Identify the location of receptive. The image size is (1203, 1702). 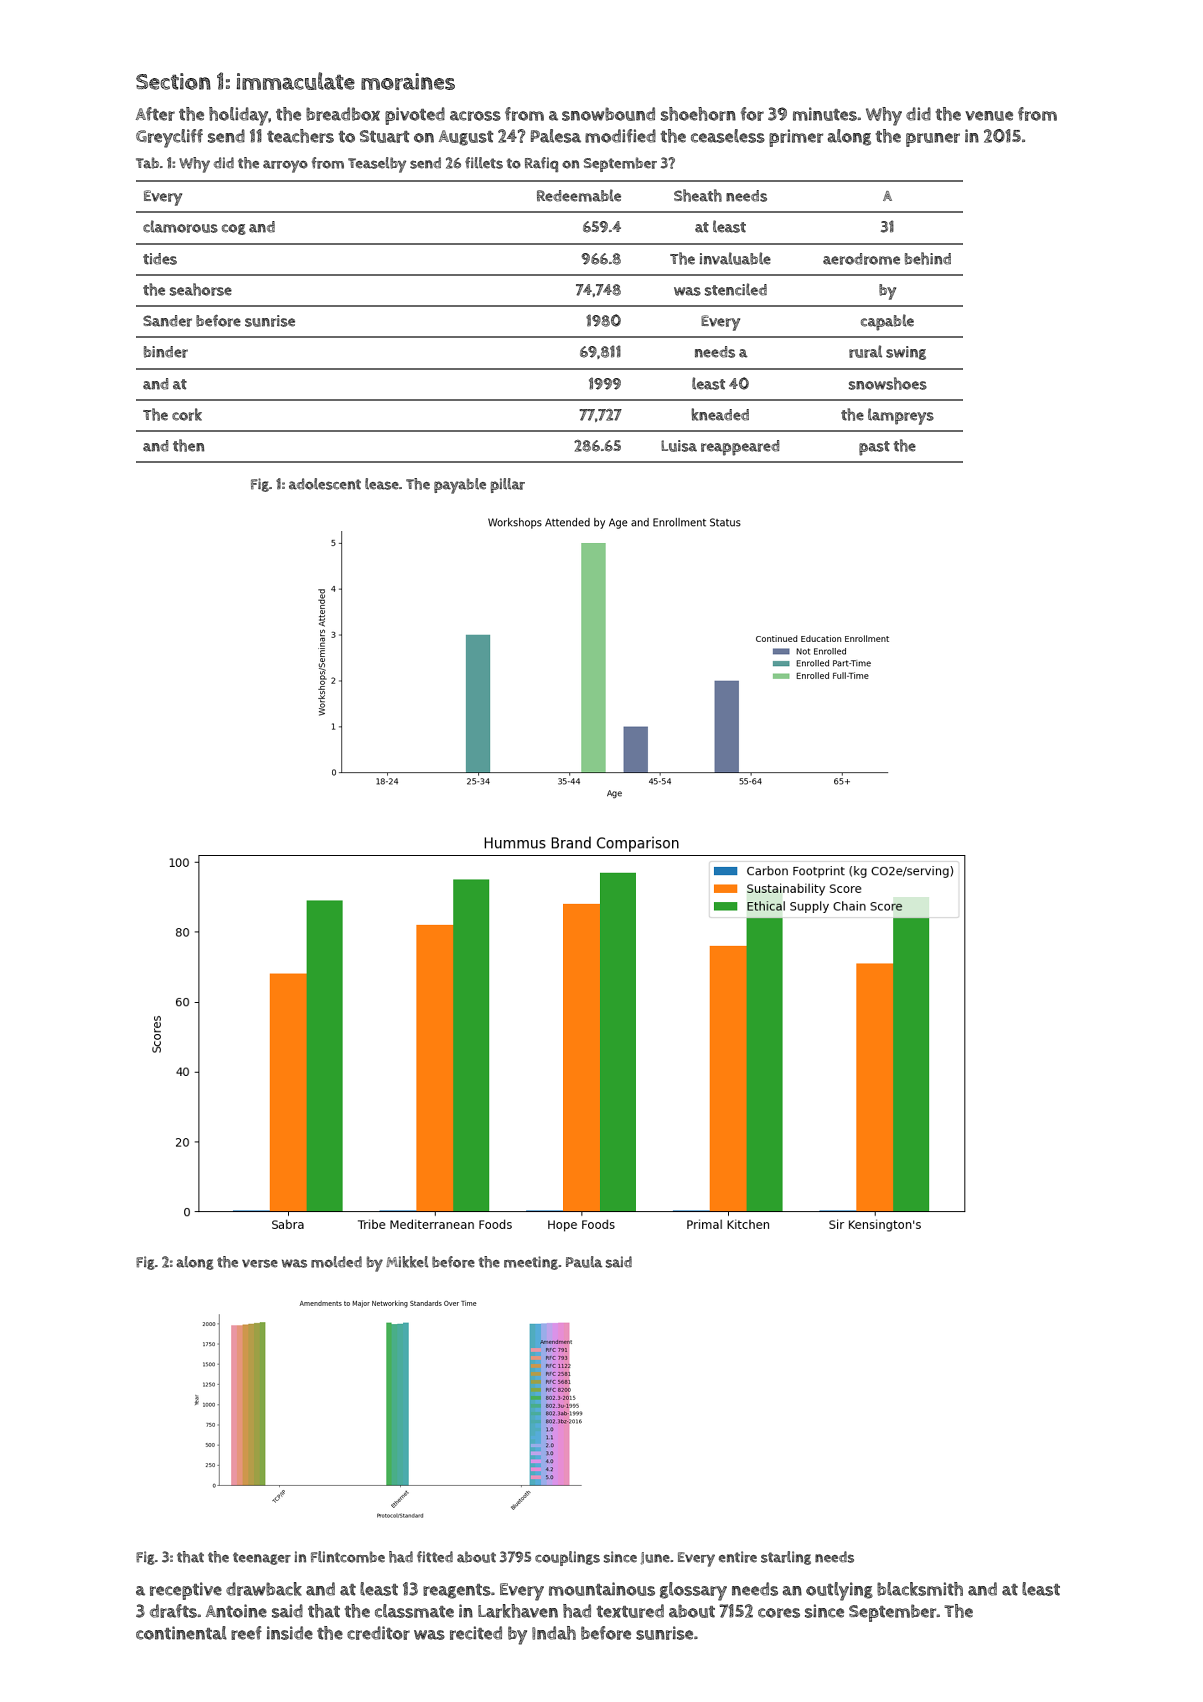
(186, 1591).
